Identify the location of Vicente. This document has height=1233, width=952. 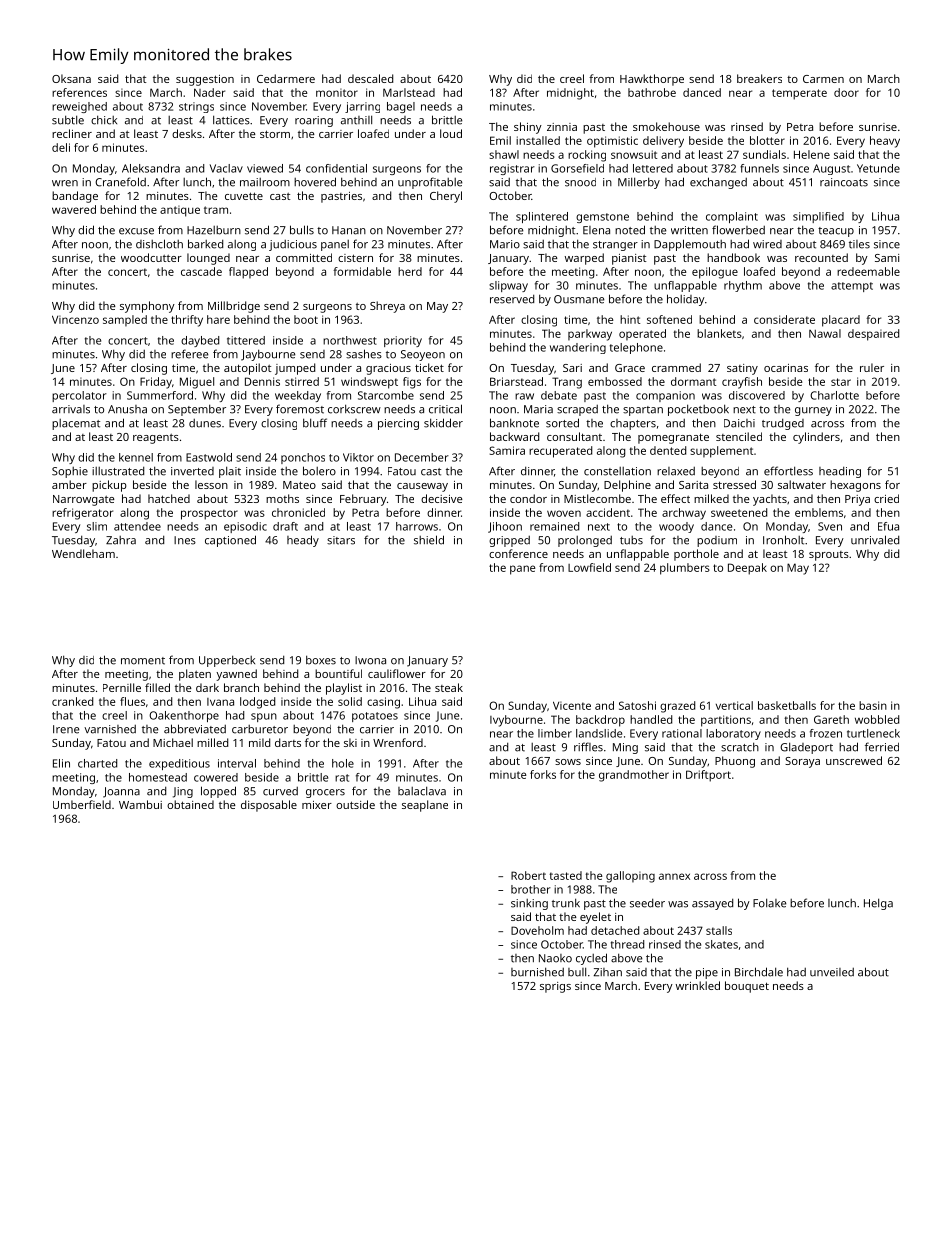
(572, 705).
